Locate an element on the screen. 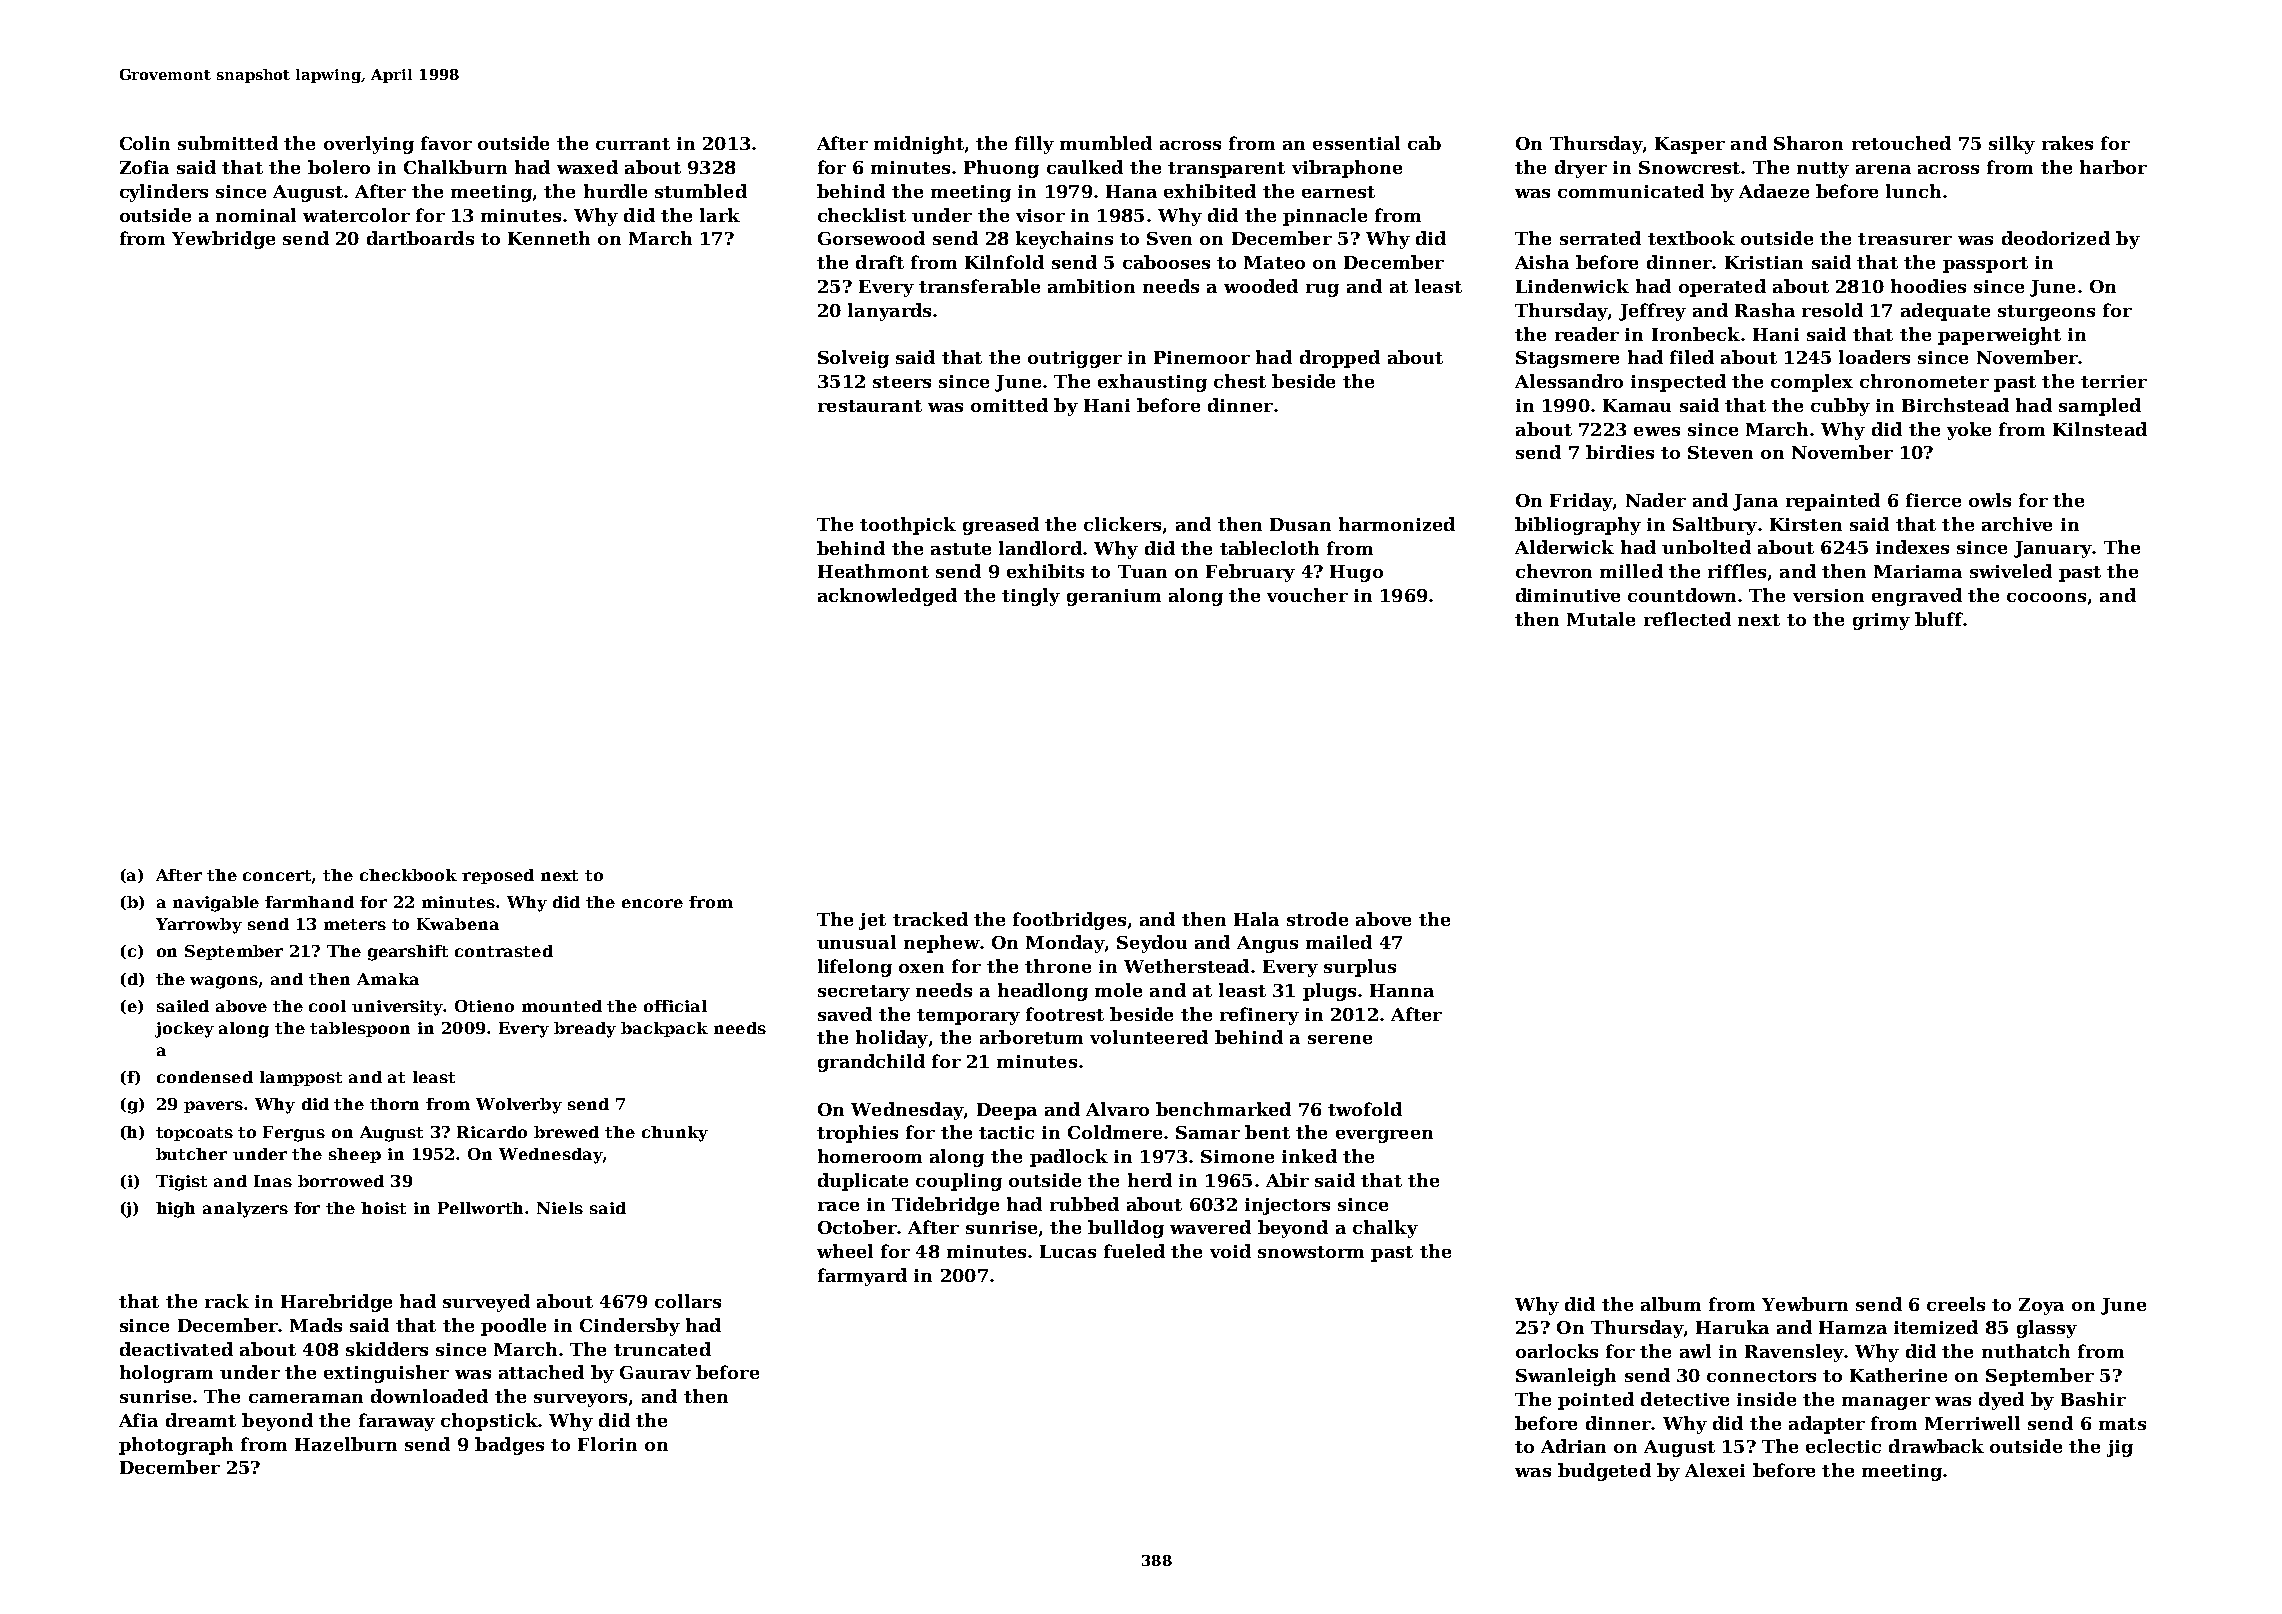 The height and width of the screenshot is (1614, 2282). bluff is located at coordinates (1939, 619).
